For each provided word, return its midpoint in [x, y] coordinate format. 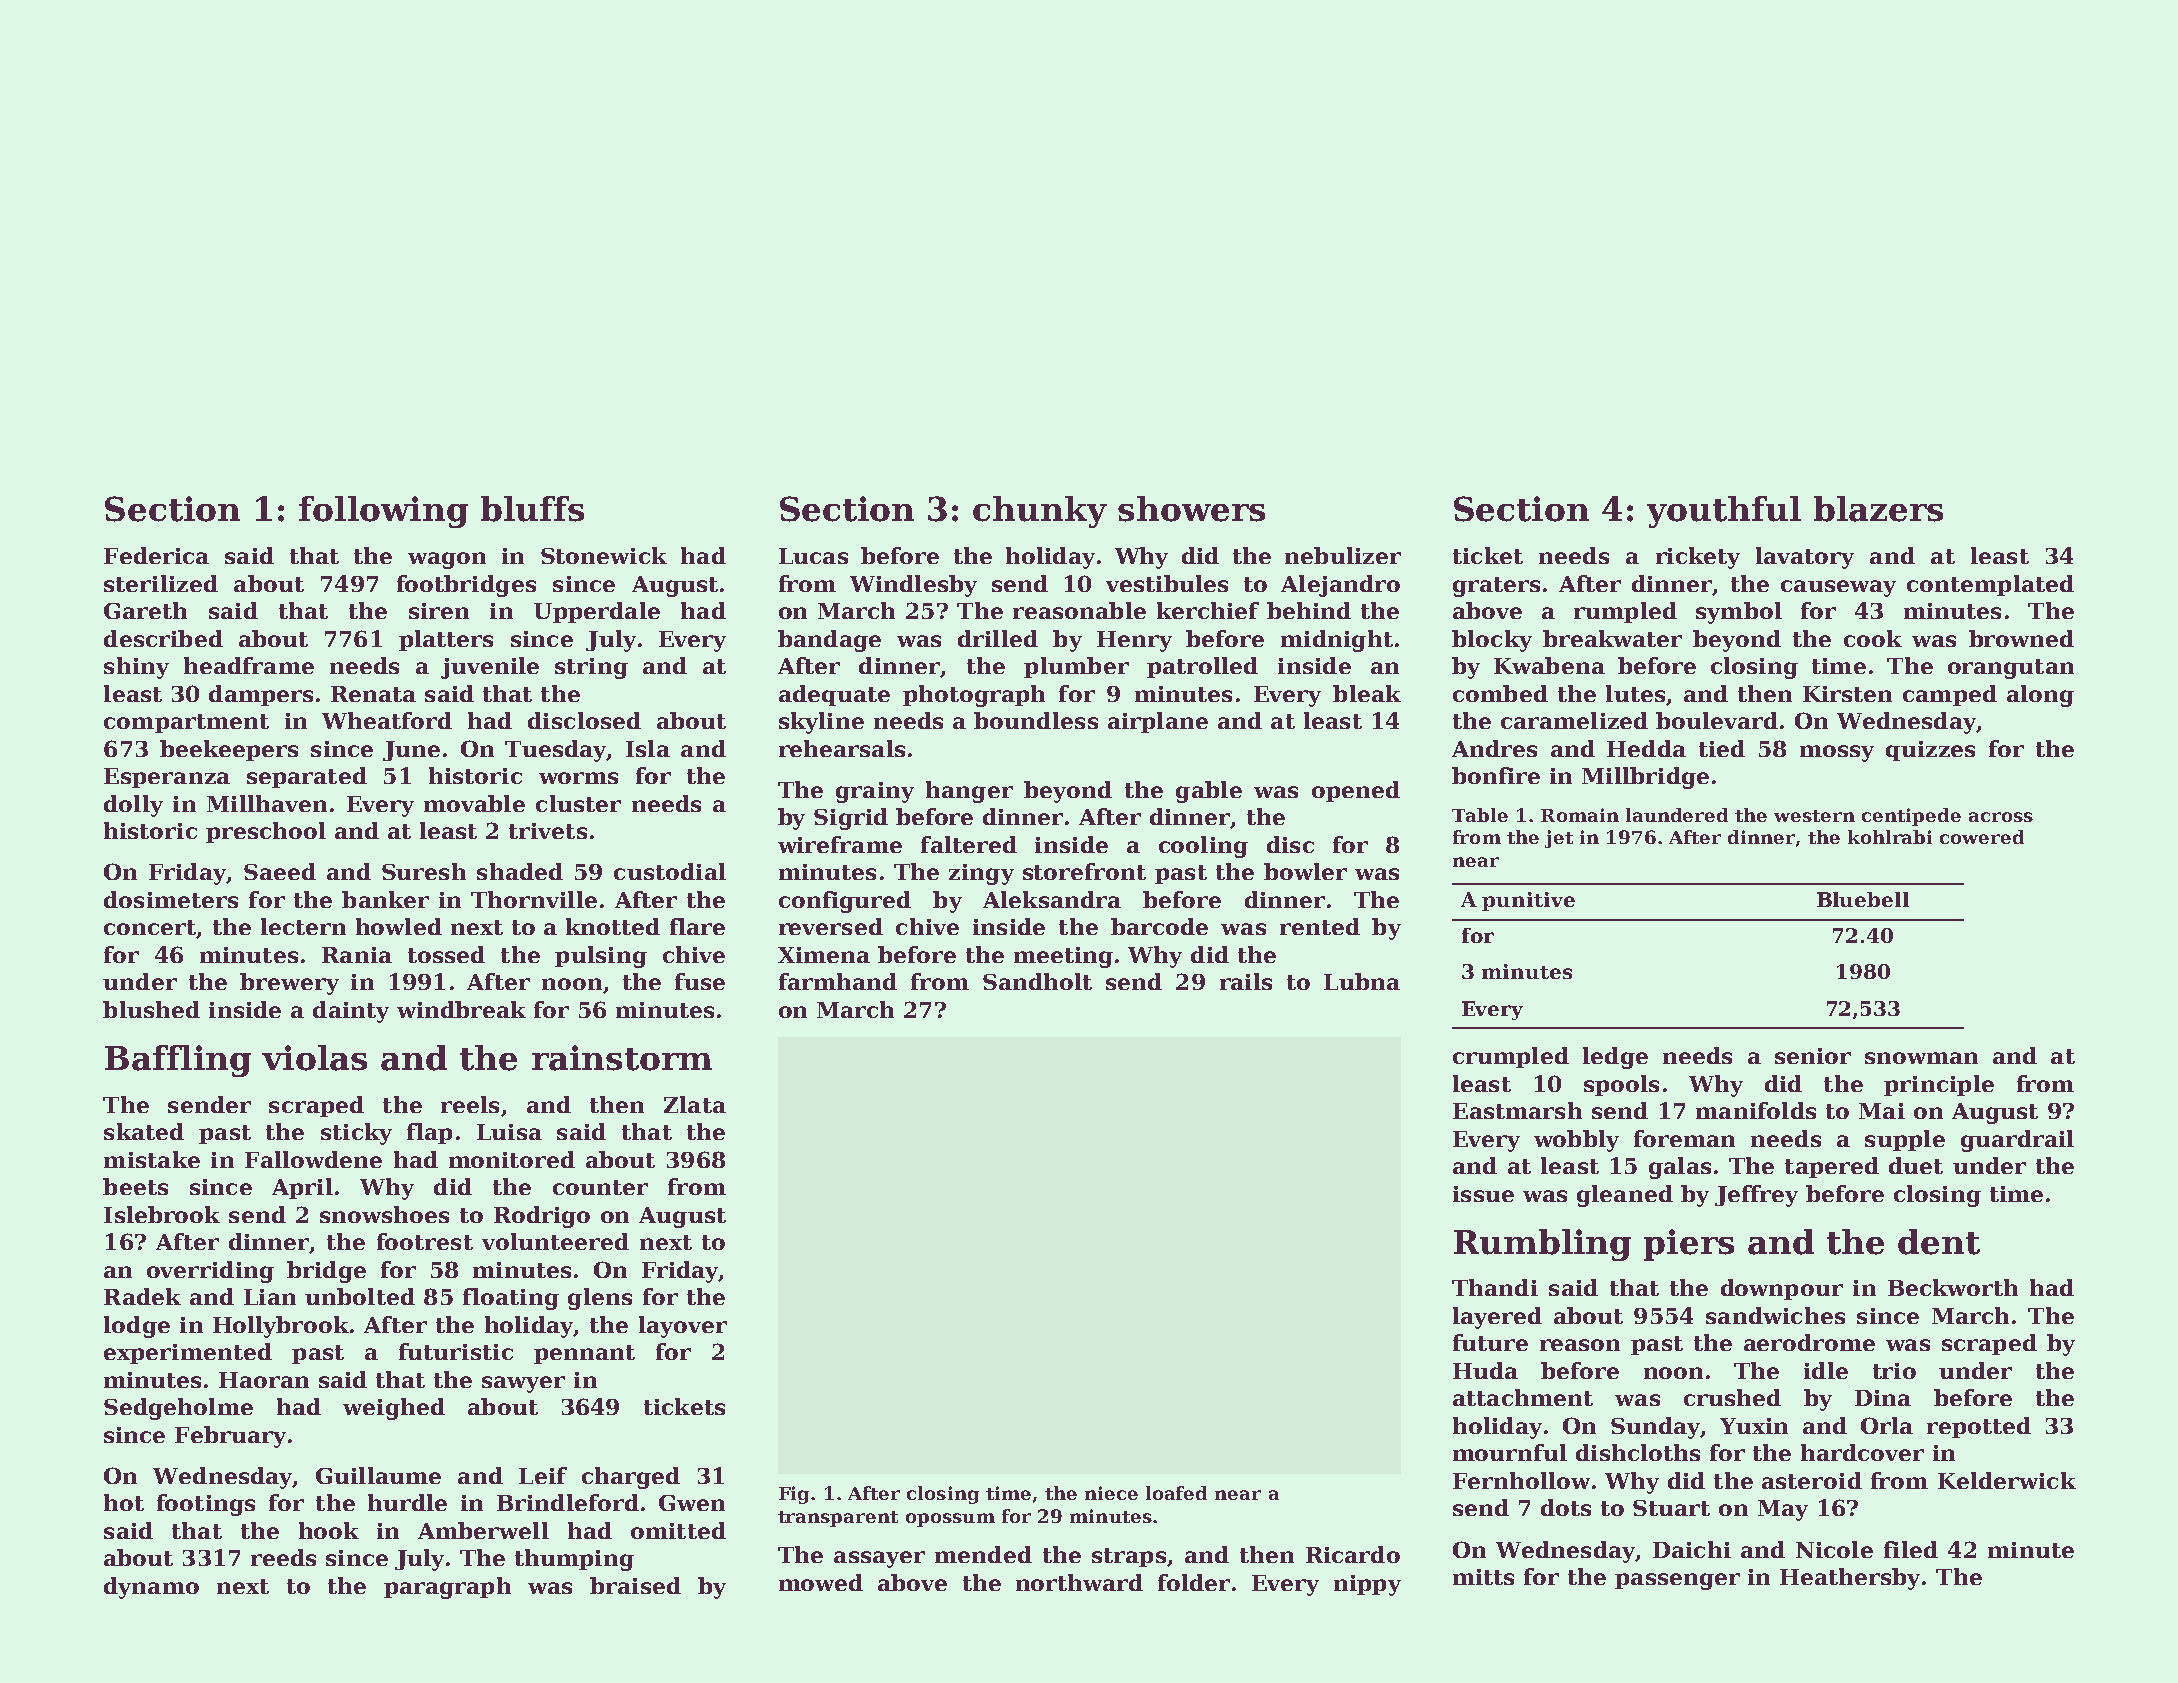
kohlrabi [1890, 837]
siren [439, 611]
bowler [1305, 871]
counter [600, 1187]
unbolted [360, 1296]
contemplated [1990, 585]
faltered [969, 844]
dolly [133, 806]
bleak [1367, 693]
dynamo [151, 1588]
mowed [821, 1582]
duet [1916, 1165]
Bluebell [1863, 899]
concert [150, 927]
